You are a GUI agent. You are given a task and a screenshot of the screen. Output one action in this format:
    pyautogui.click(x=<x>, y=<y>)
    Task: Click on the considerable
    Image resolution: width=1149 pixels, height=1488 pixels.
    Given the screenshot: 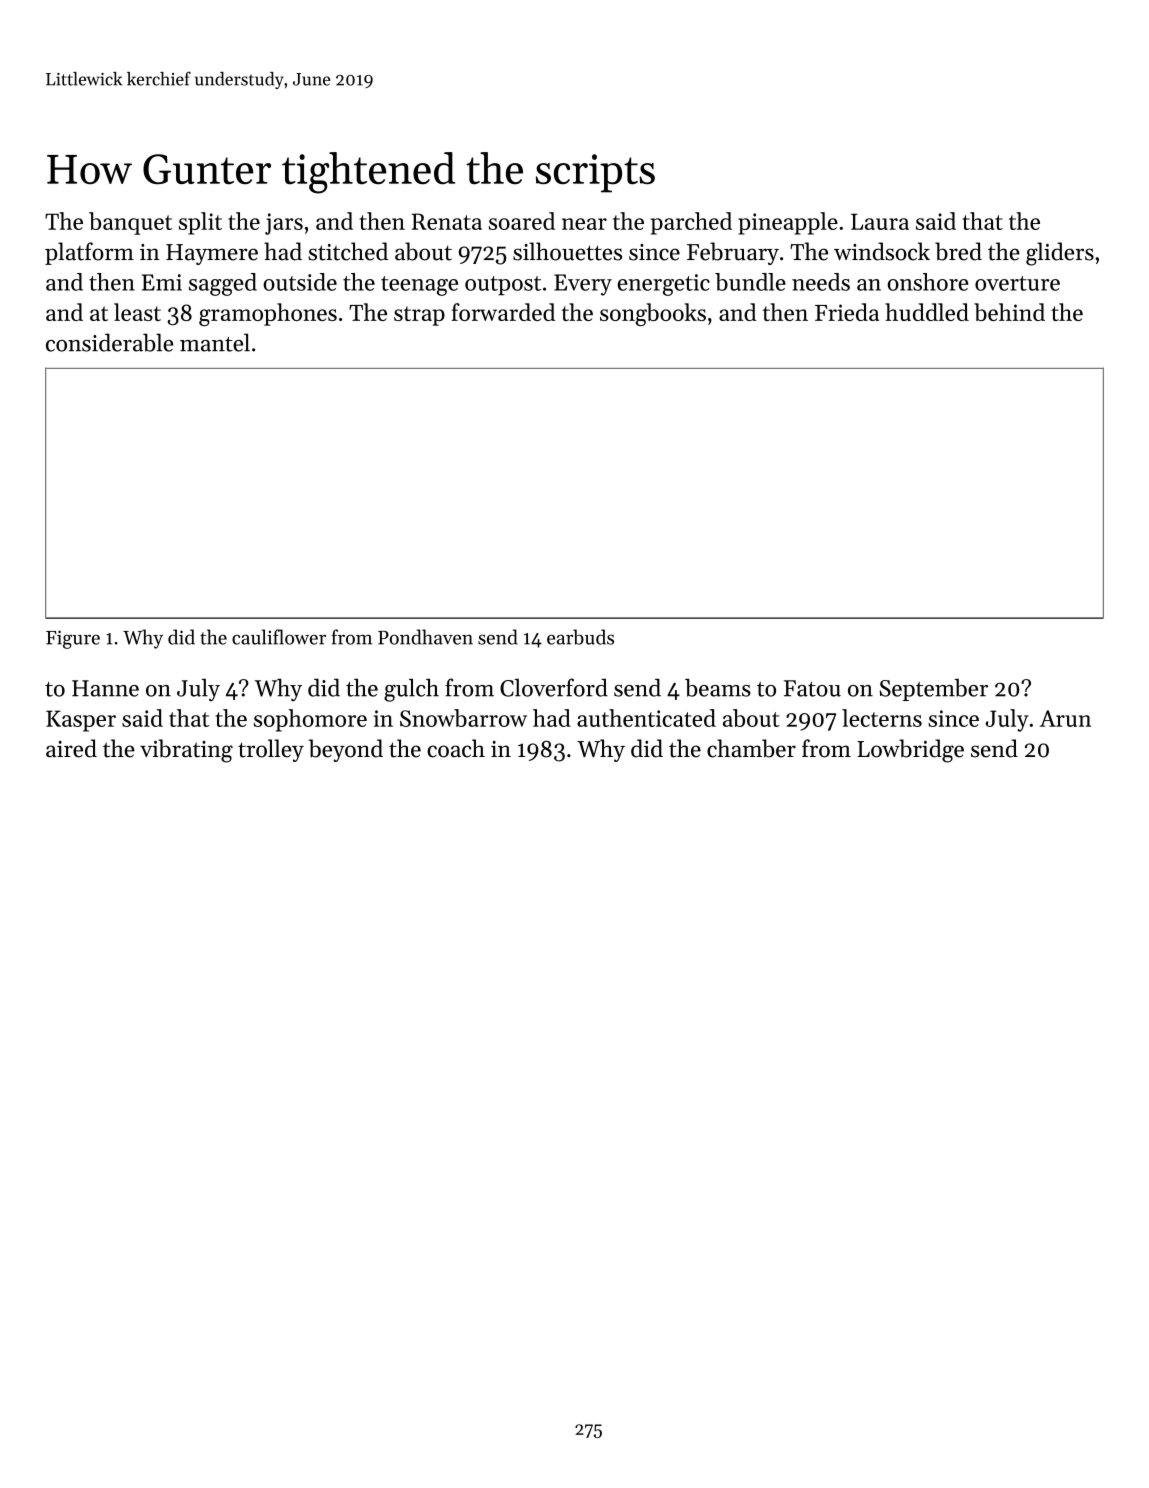 What is the action you would take?
    pyautogui.click(x=109, y=342)
